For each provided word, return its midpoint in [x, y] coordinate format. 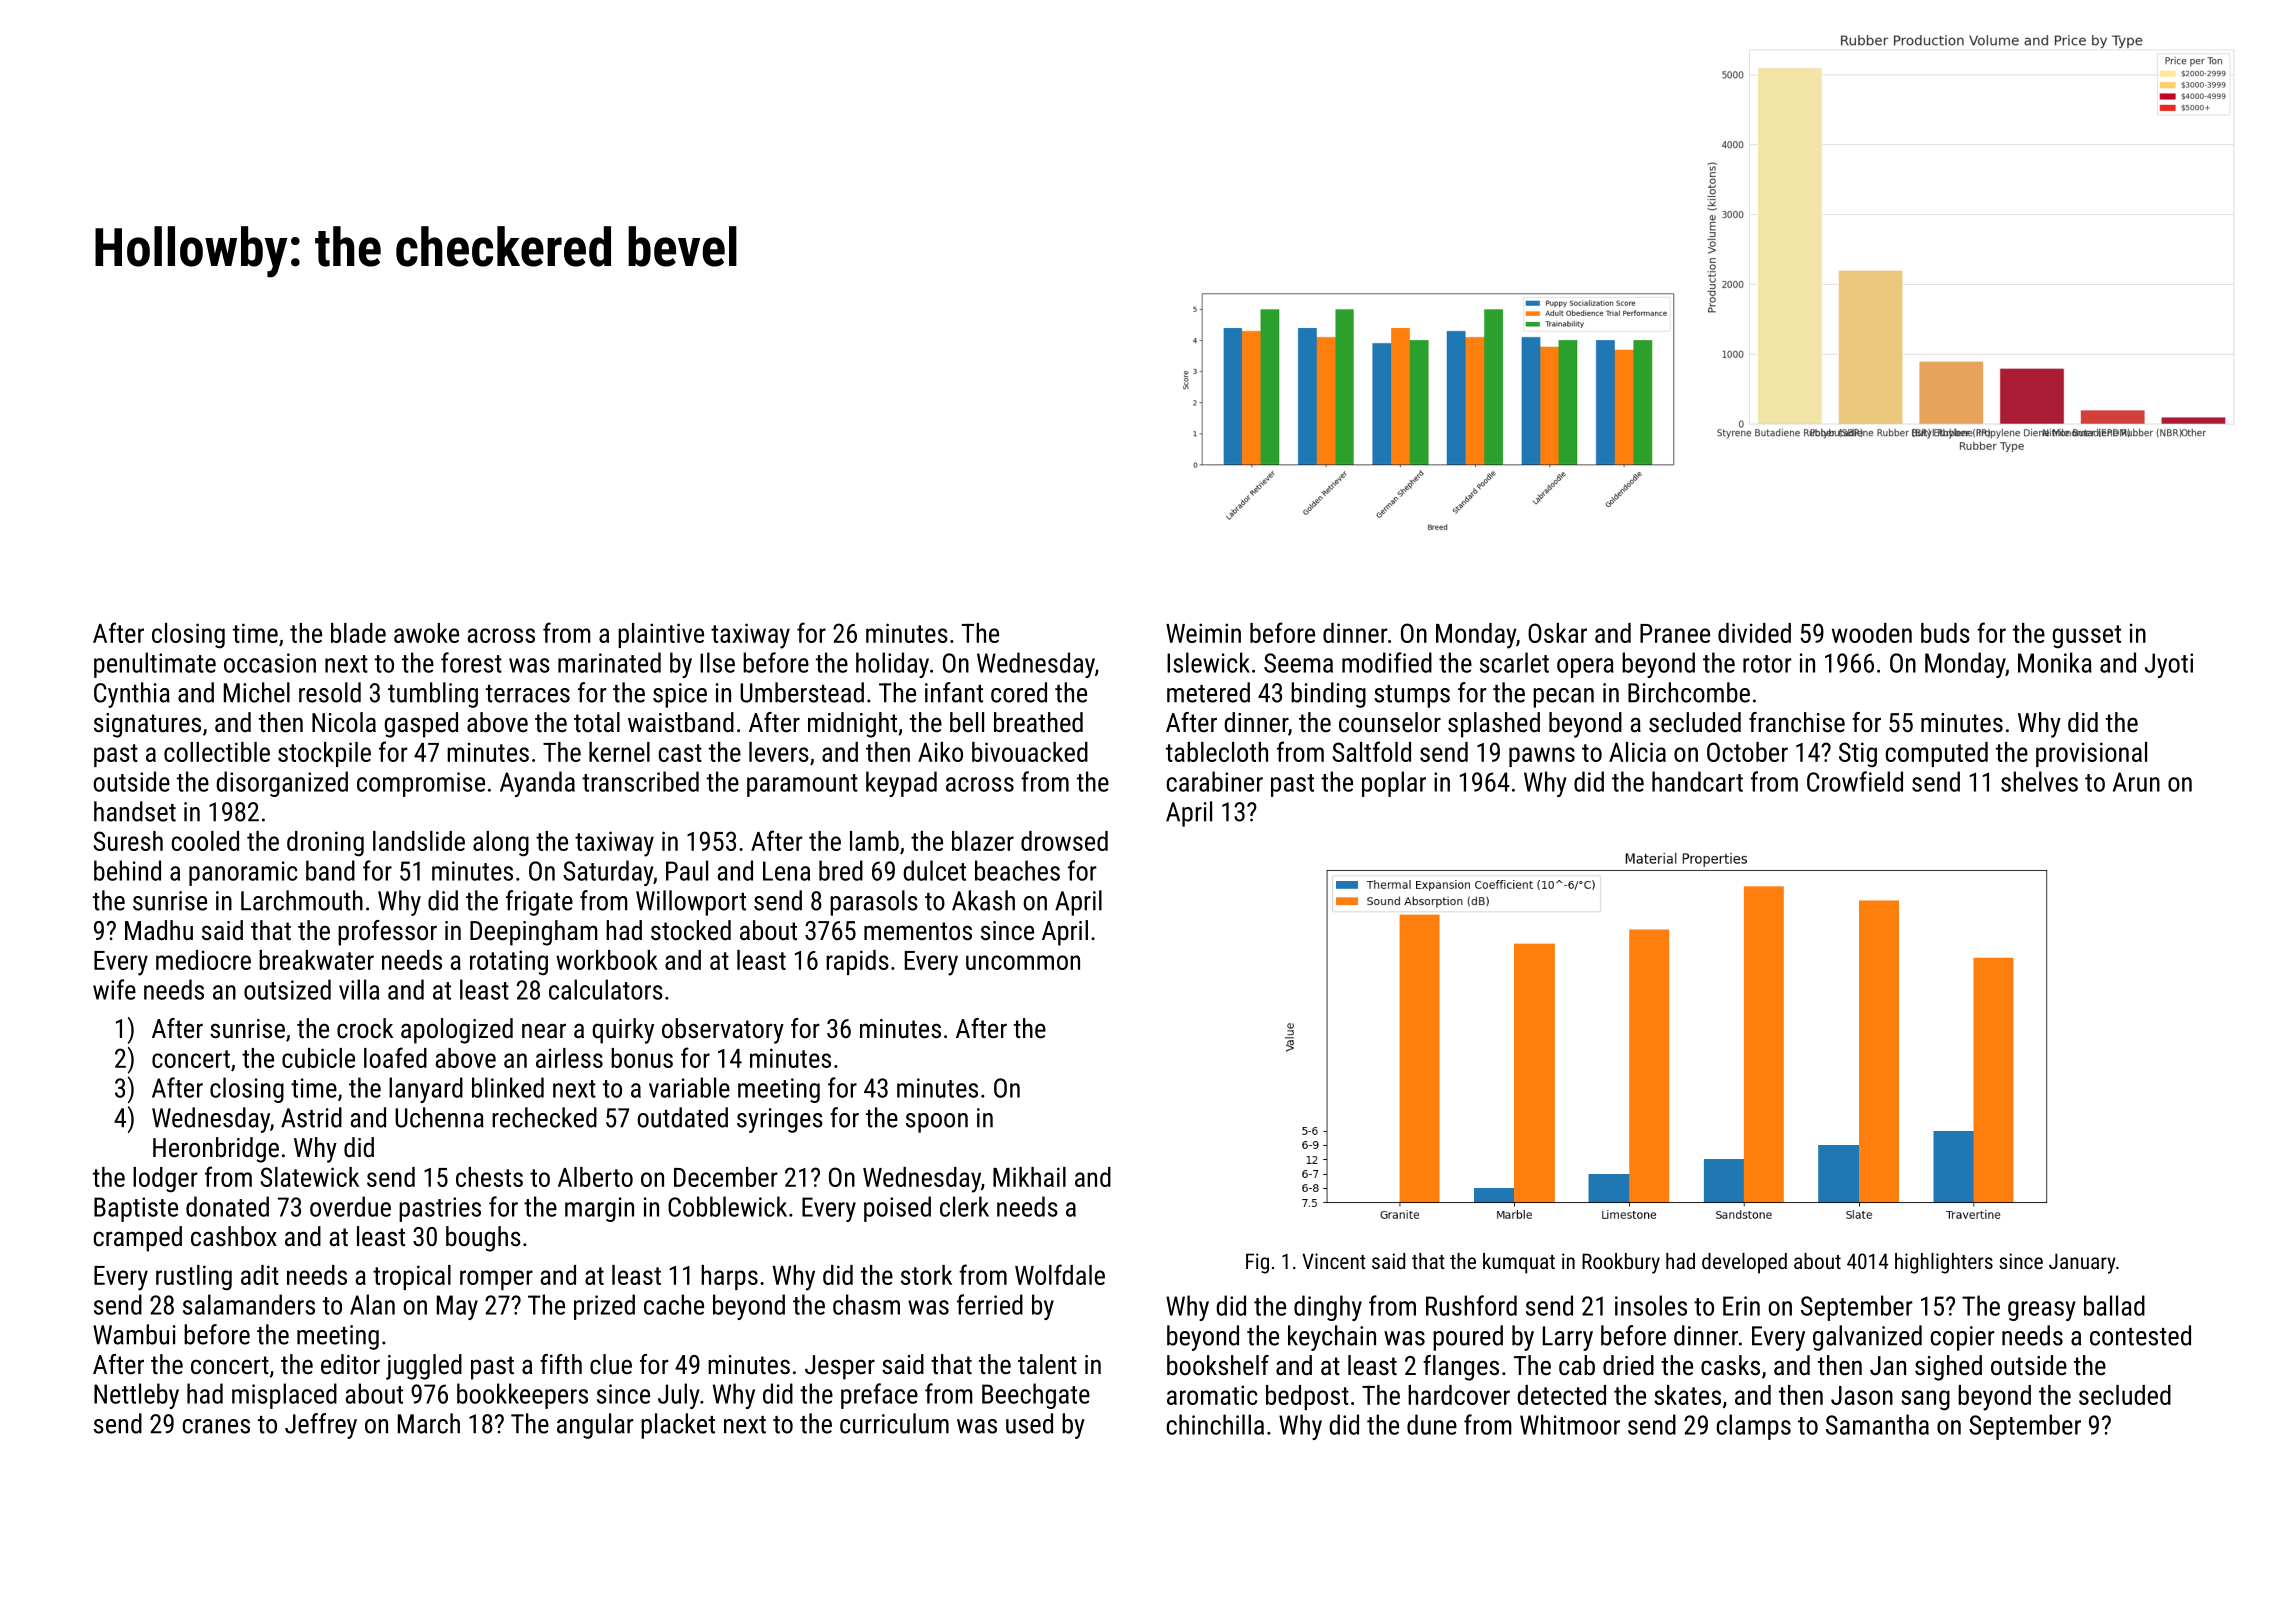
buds [1945, 633]
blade [358, 633]
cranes [216, 1426]
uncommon [1023, 962]
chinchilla [1215, 1424]
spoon [937, 1123]
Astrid [311, 1117]
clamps [1753, 1427]
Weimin [1203, 633]
